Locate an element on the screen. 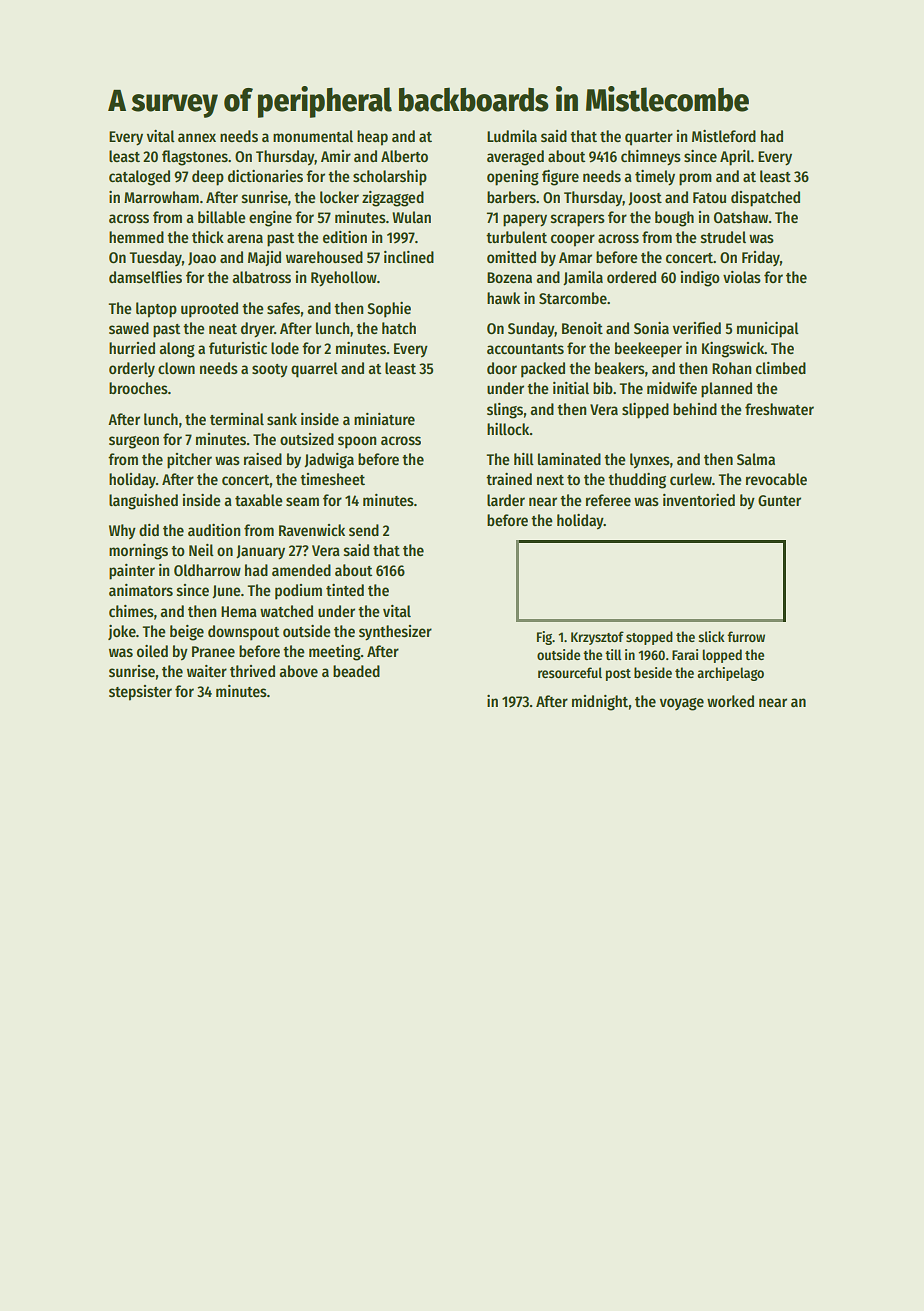 Image resolution: width=924 pixels, height=1311 pixels. revocable is located at coordinates (776, 479).
